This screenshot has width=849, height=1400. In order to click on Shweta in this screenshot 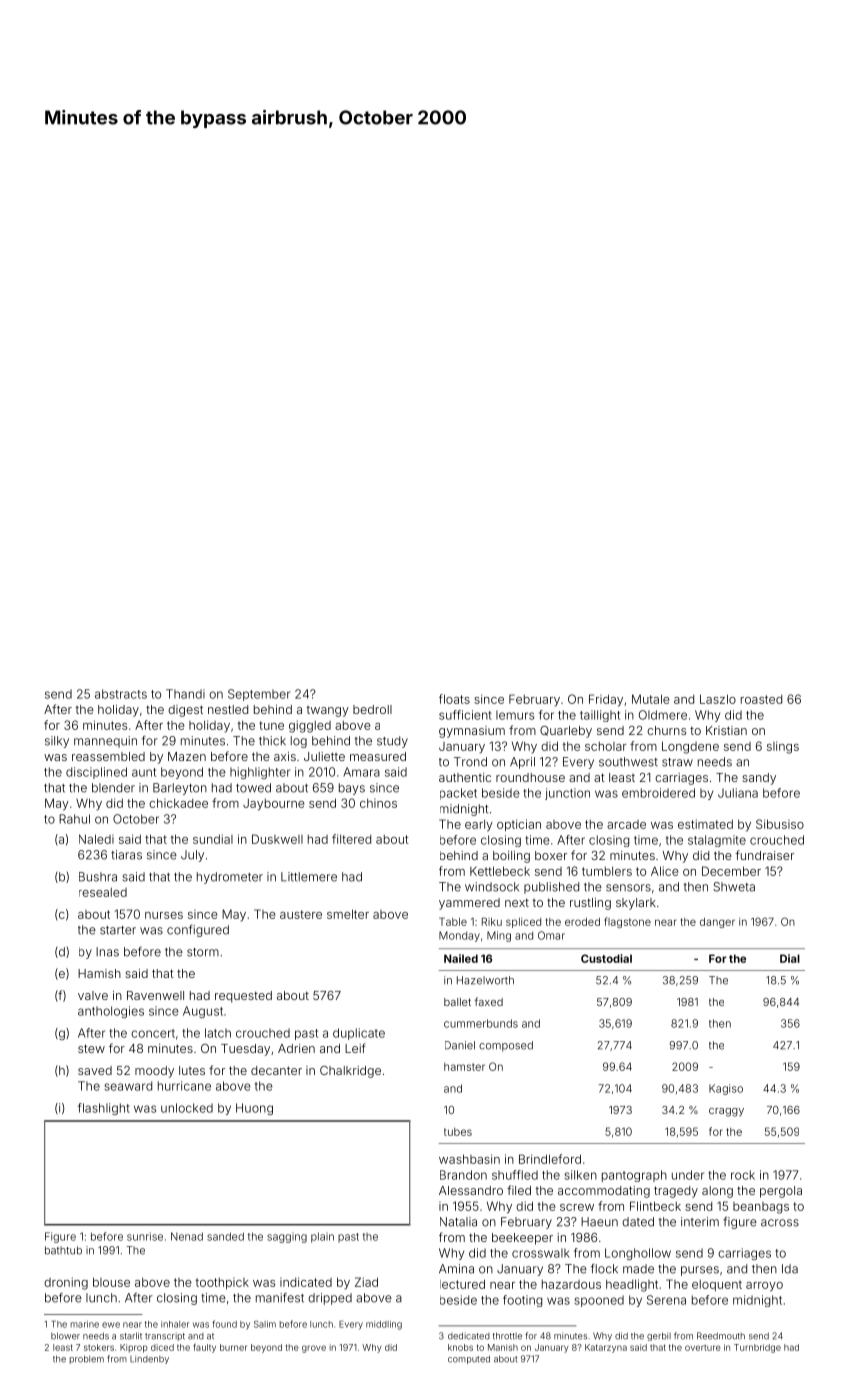, I will do `click(734, 887)`.
